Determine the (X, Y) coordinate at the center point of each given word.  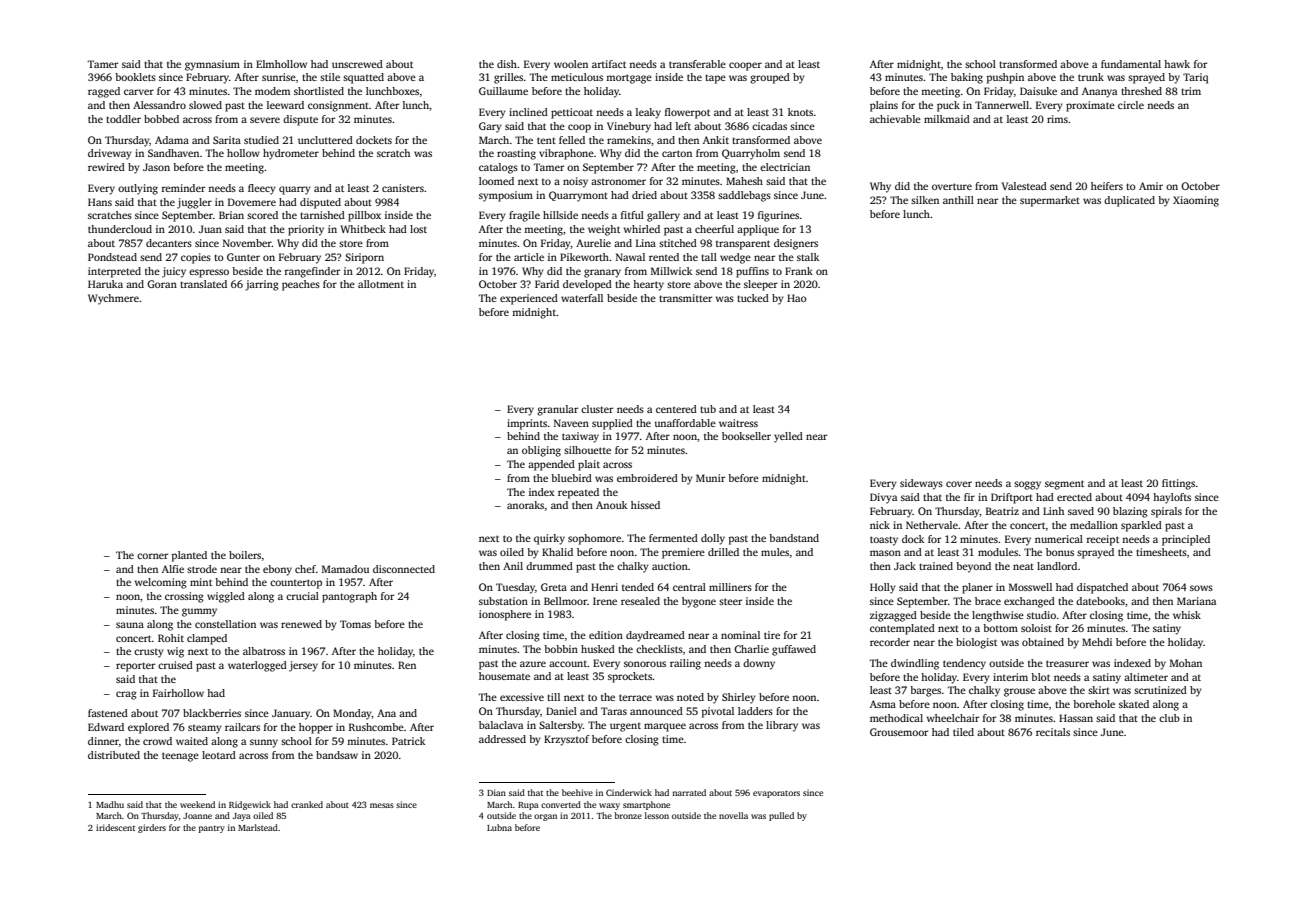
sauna (130, 625)
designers (796, 244)
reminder (183, 188)
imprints (527, 424)
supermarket (1050, 201)
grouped (770, 78)
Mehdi (1097, 642)
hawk (1177, 64)
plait (589, 465)
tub (708, 409)
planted (189, 556)
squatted (363, 78)
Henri (604, 587)
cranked (307, 804)
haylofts (1172, 498)
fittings (1178, 484)
